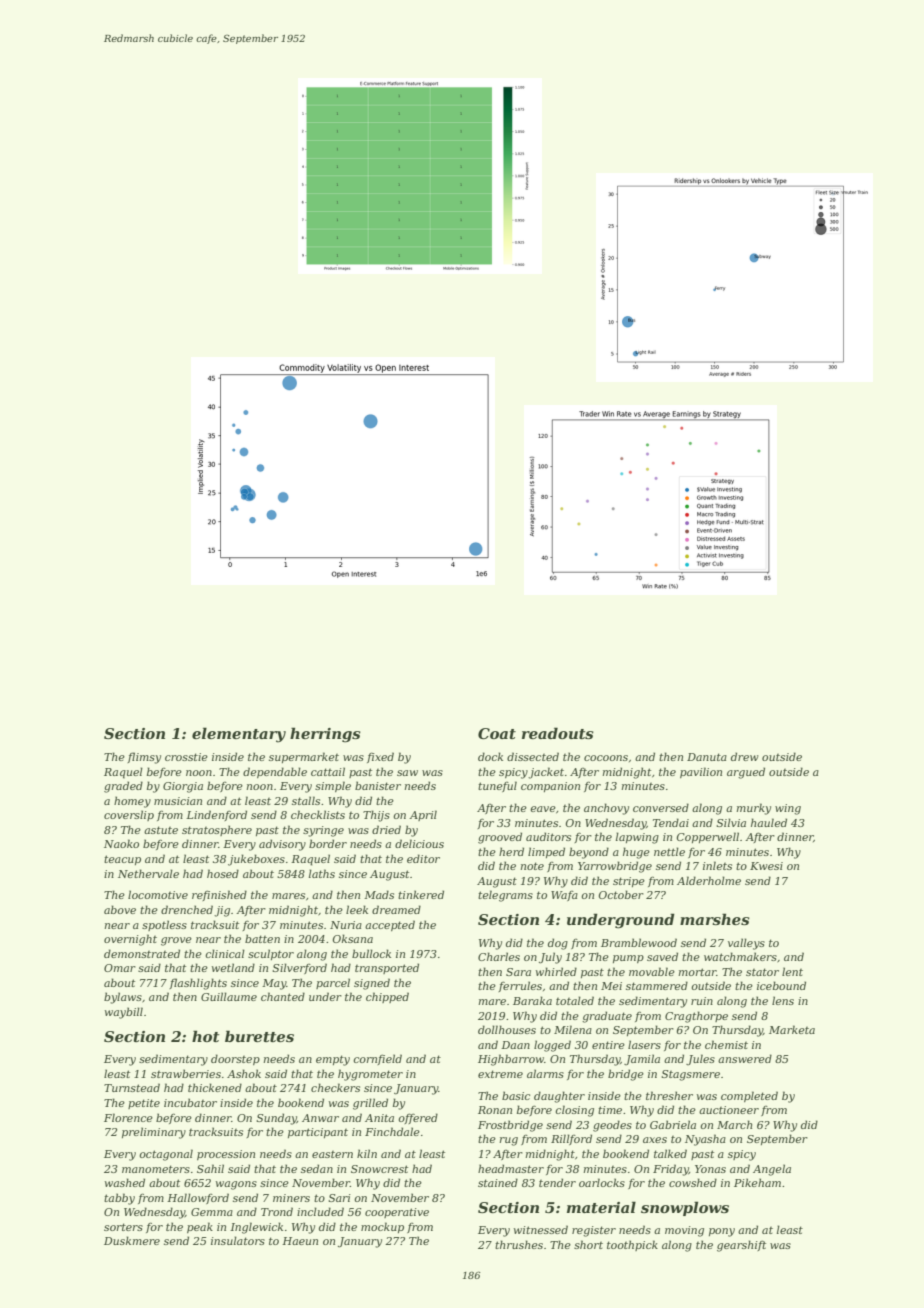  Describe the element at coordinates (229, 996) in the image. I see `Guillaume` at that location.
